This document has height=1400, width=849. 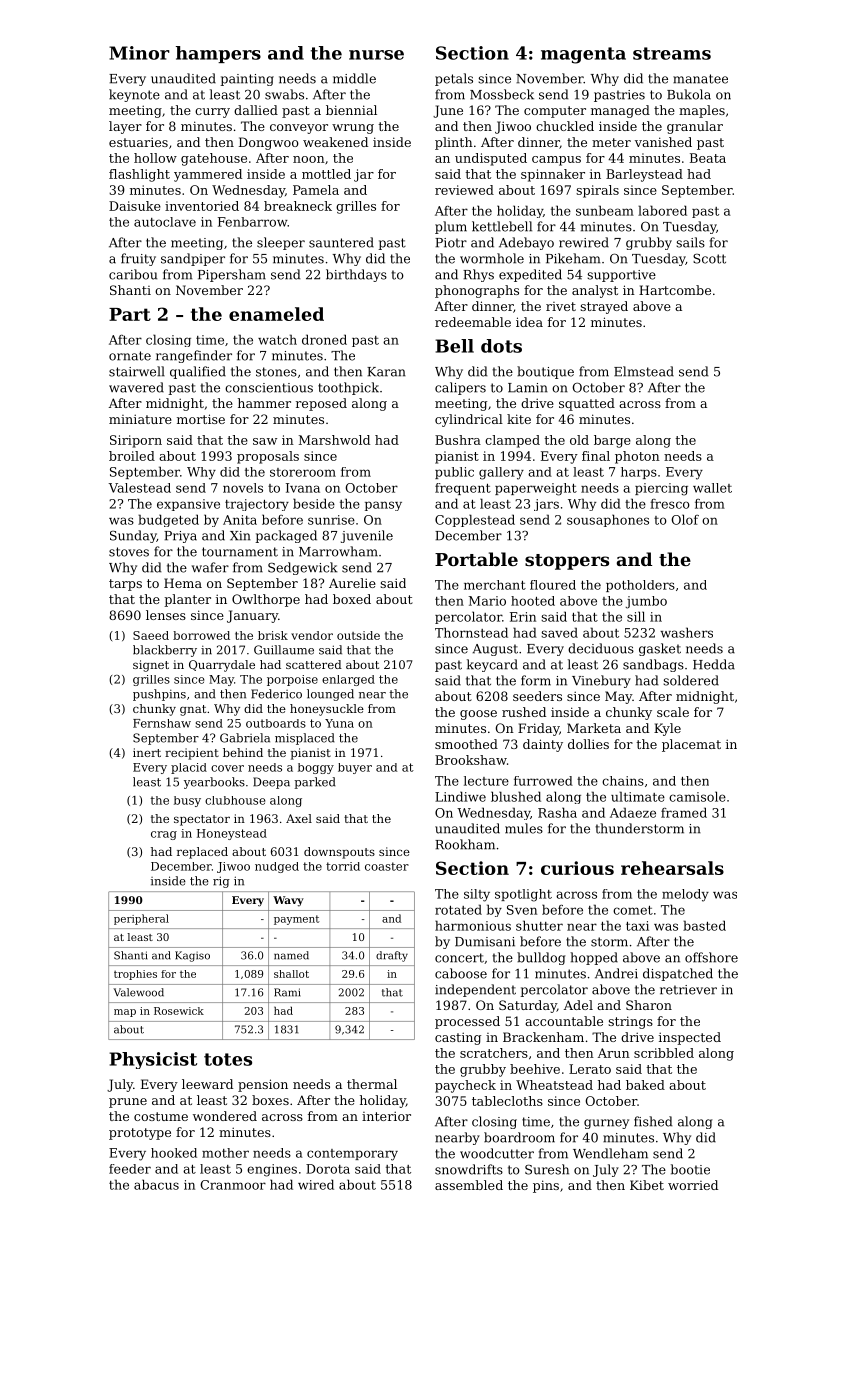 What do you see at coordinates (166, 615) in the document?
I see `lenses` at bounding box center [166, 615].
